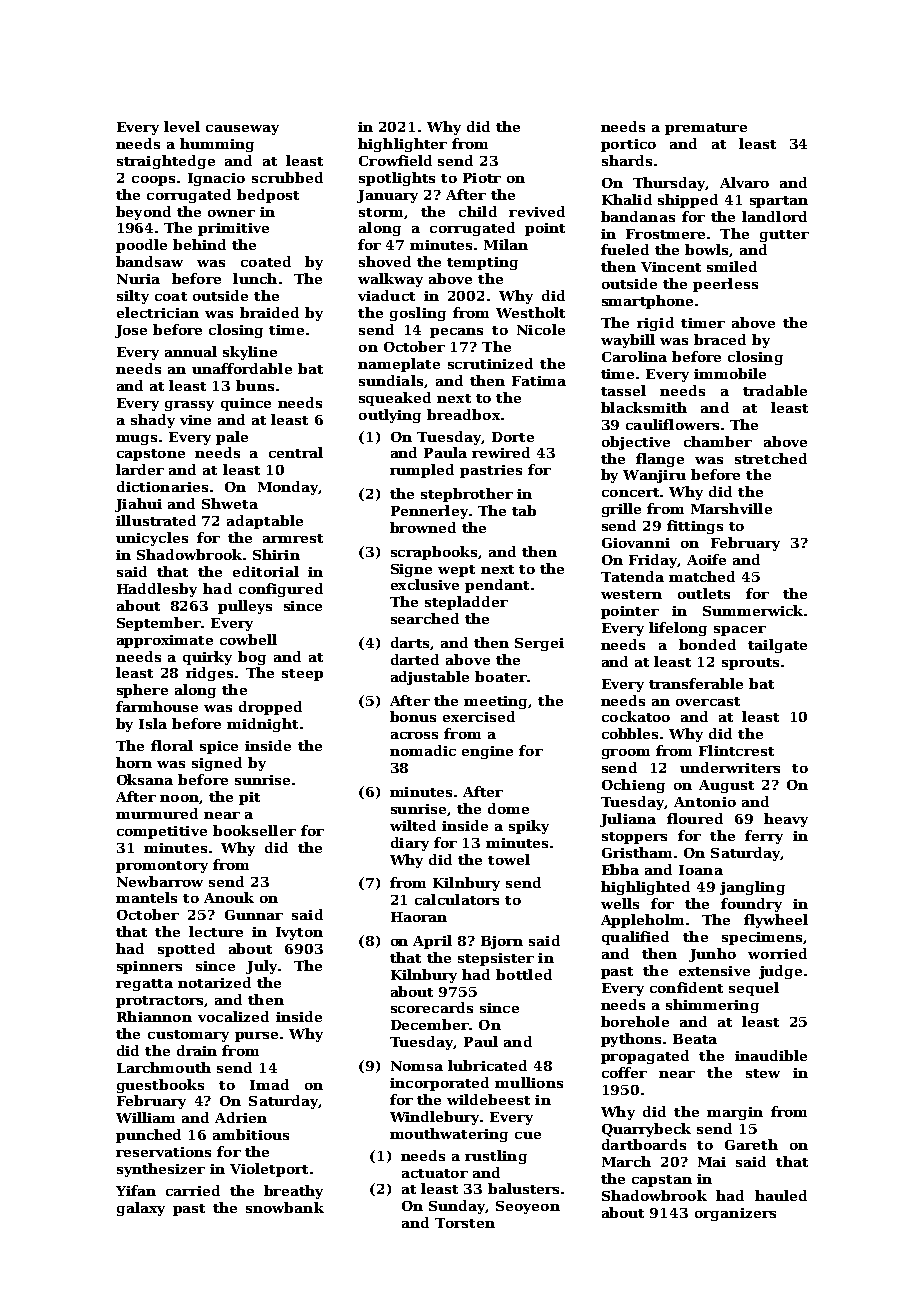 The image size is (924, 1308). What do you see at coordinates (465, 1223) in the image?
I see `Torsten` at bounding box center [465, 1223].
